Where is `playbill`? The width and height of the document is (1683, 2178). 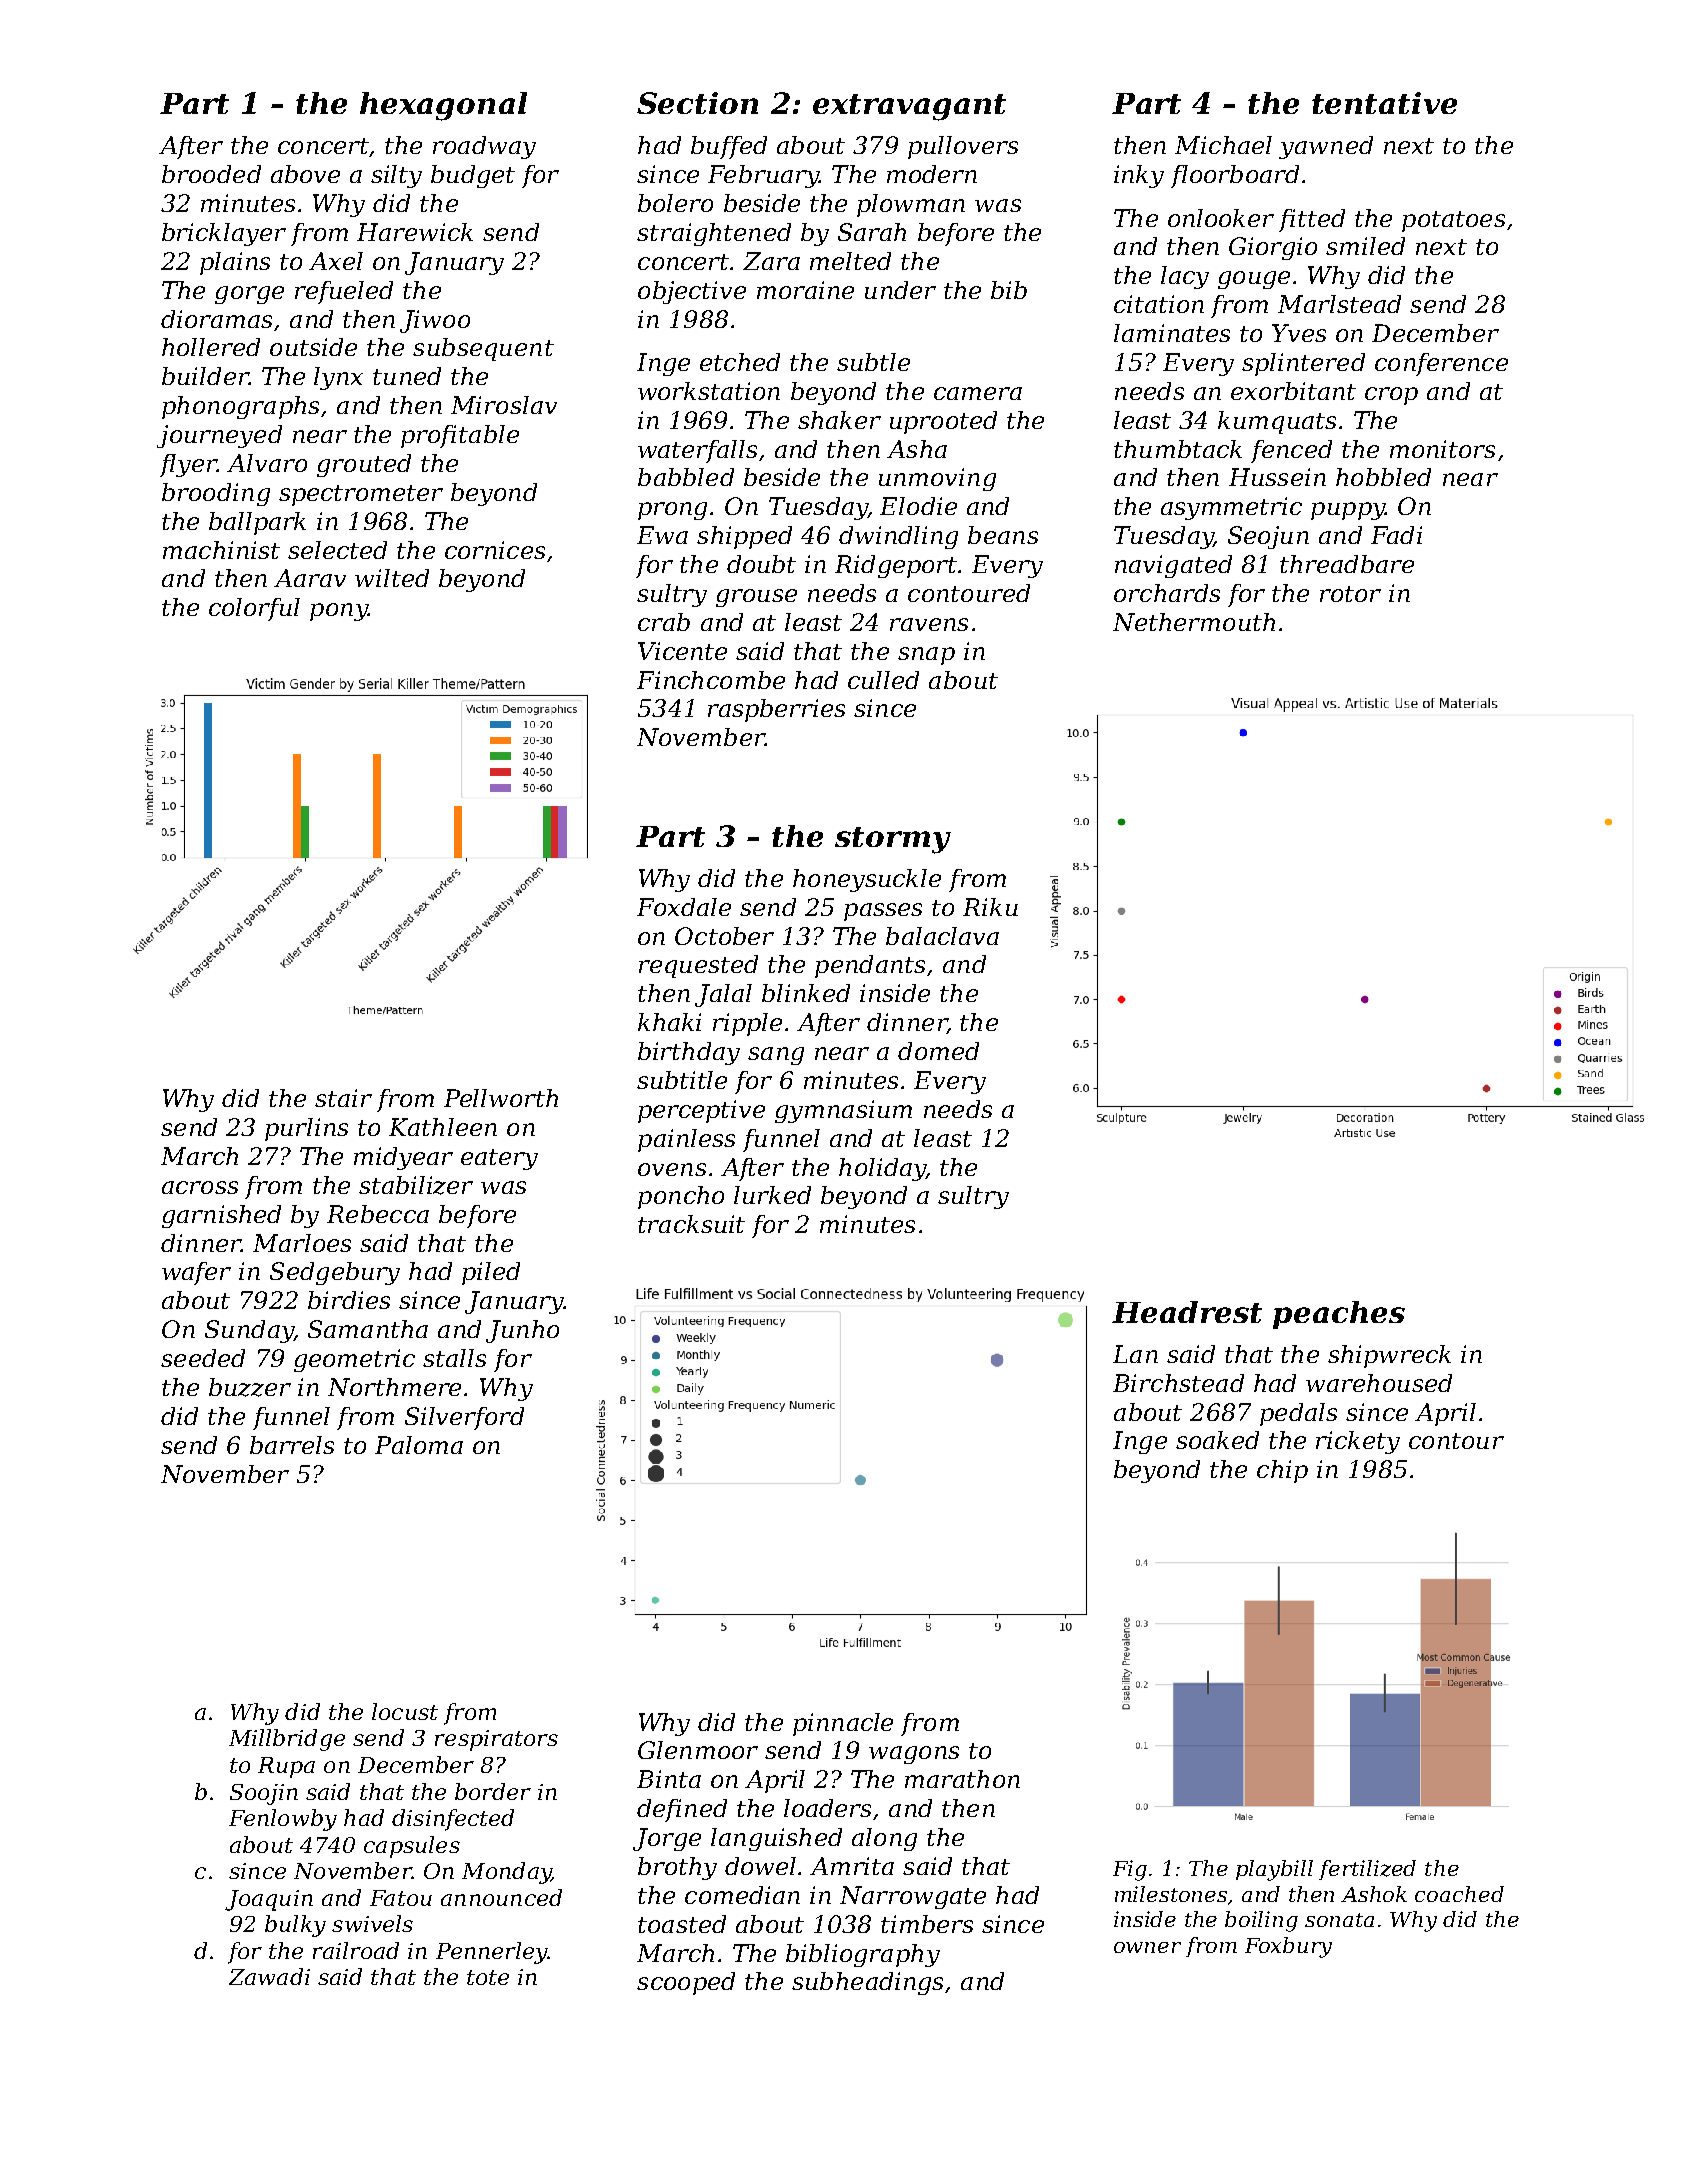 playbill is located at coordinates (1274, 1870).
